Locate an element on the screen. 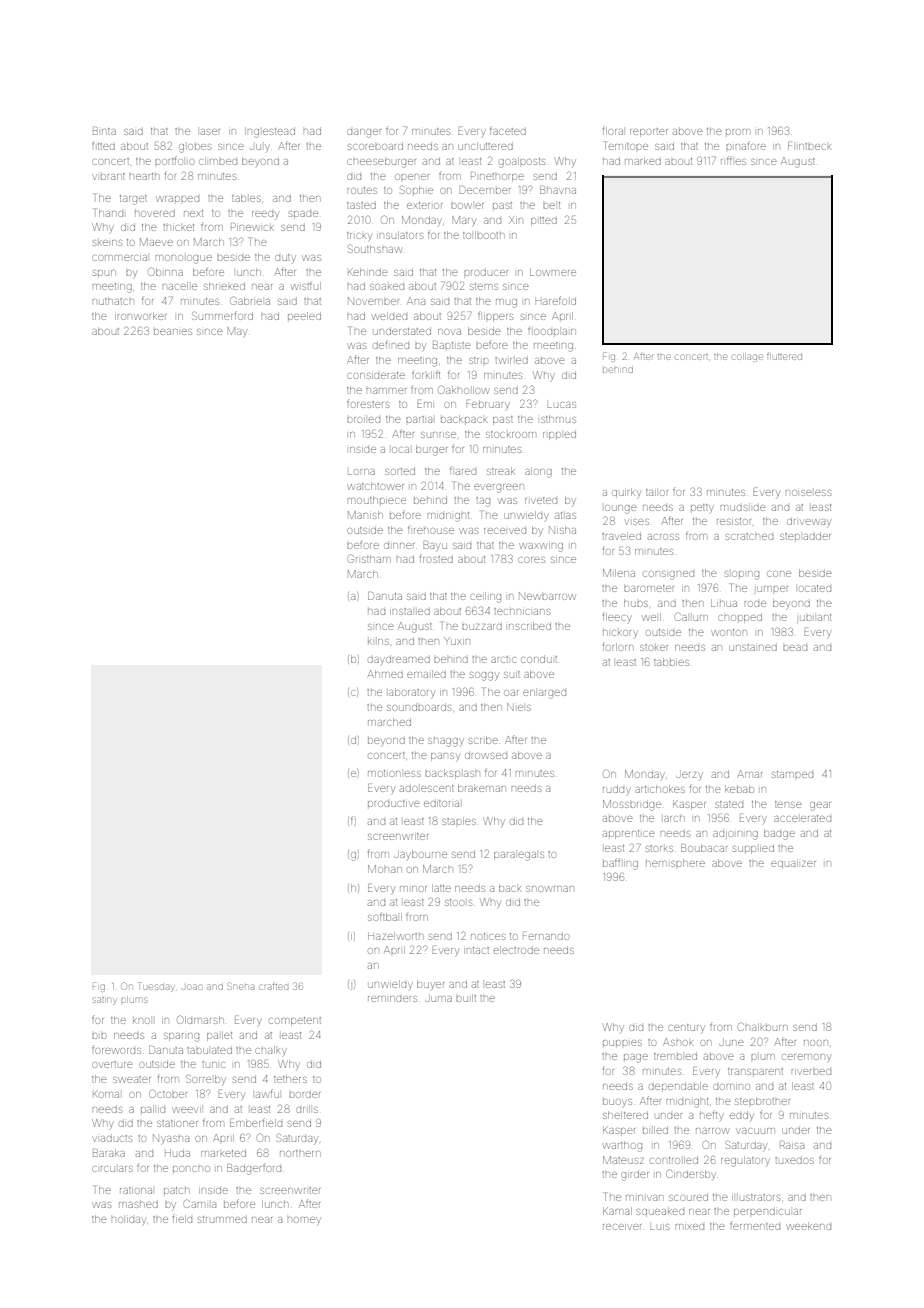  receiver is located at coordinates (622, 1227).
